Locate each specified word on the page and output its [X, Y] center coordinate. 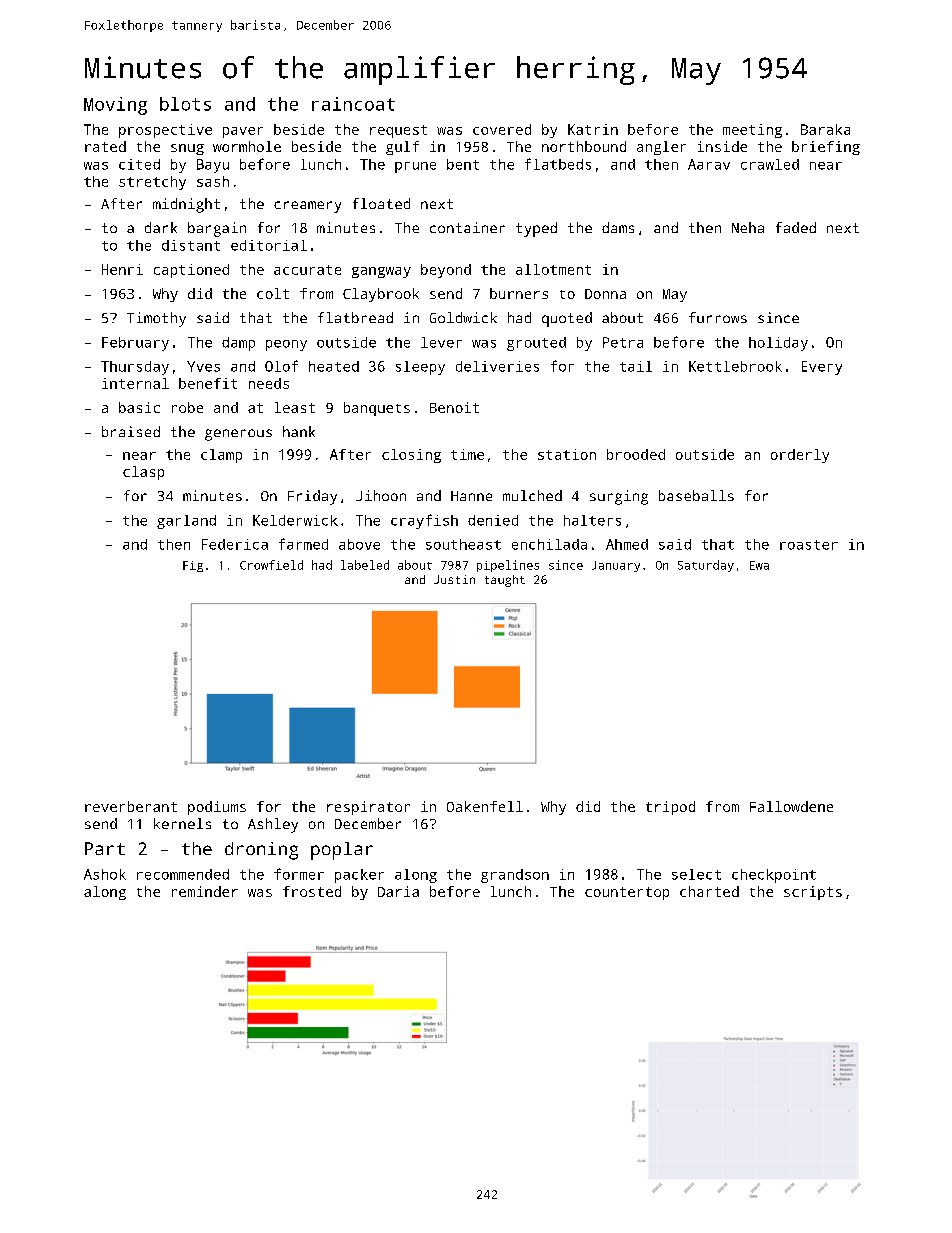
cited [139, 164]
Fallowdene [791, 806]
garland [186, 522]
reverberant [131, 806]
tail [636, 366]
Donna [605, 294]
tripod [670, 808]
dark [161, 227]
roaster [809, 545]
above [359, 544]
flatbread [355, 317]
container [467, 227]
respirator [368, 808]
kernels [182, 823]
